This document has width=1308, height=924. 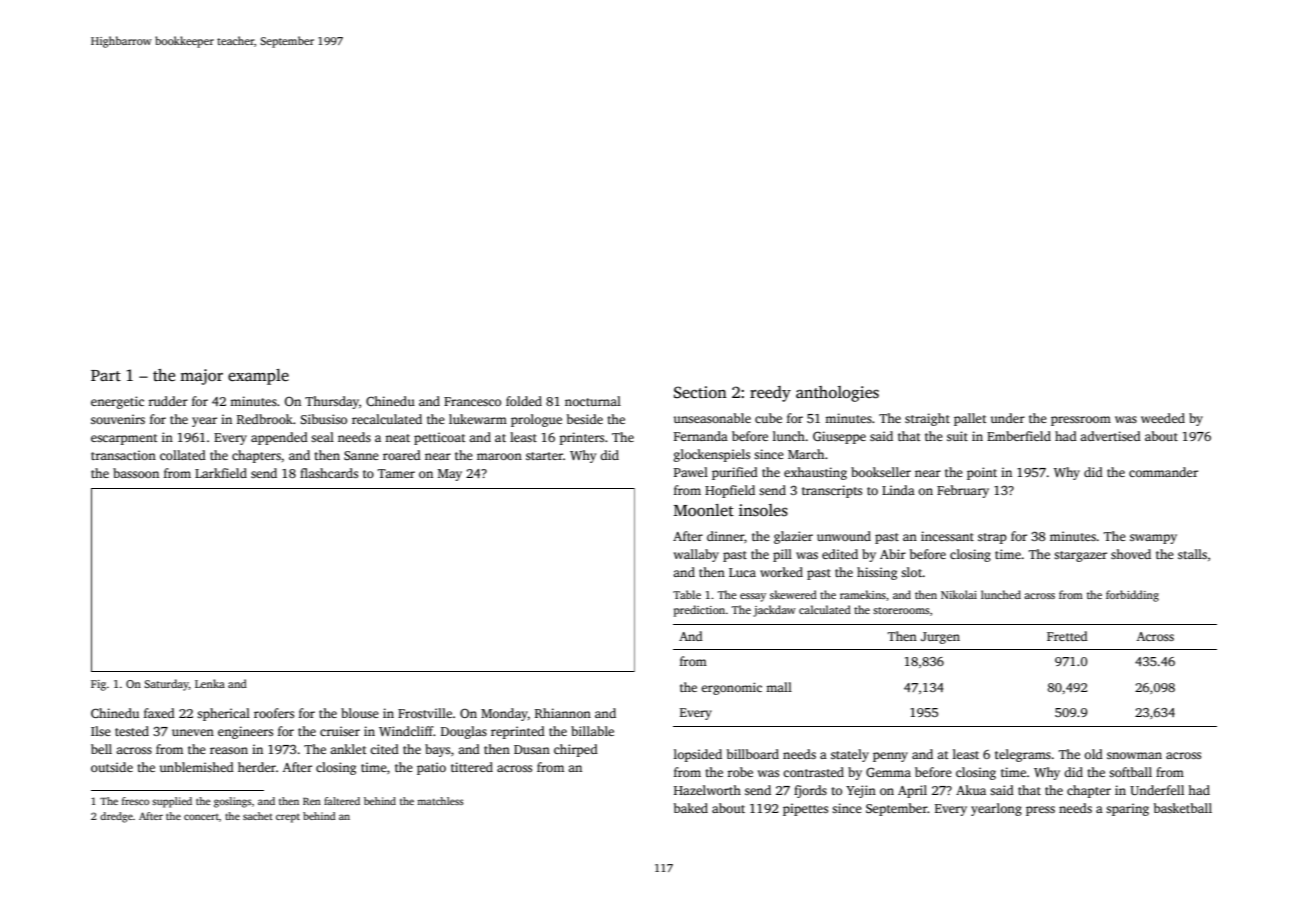 What do you see at coordinates (1163, 418) in the document?
I see `weeded` at bounding box center [1163, 418].
